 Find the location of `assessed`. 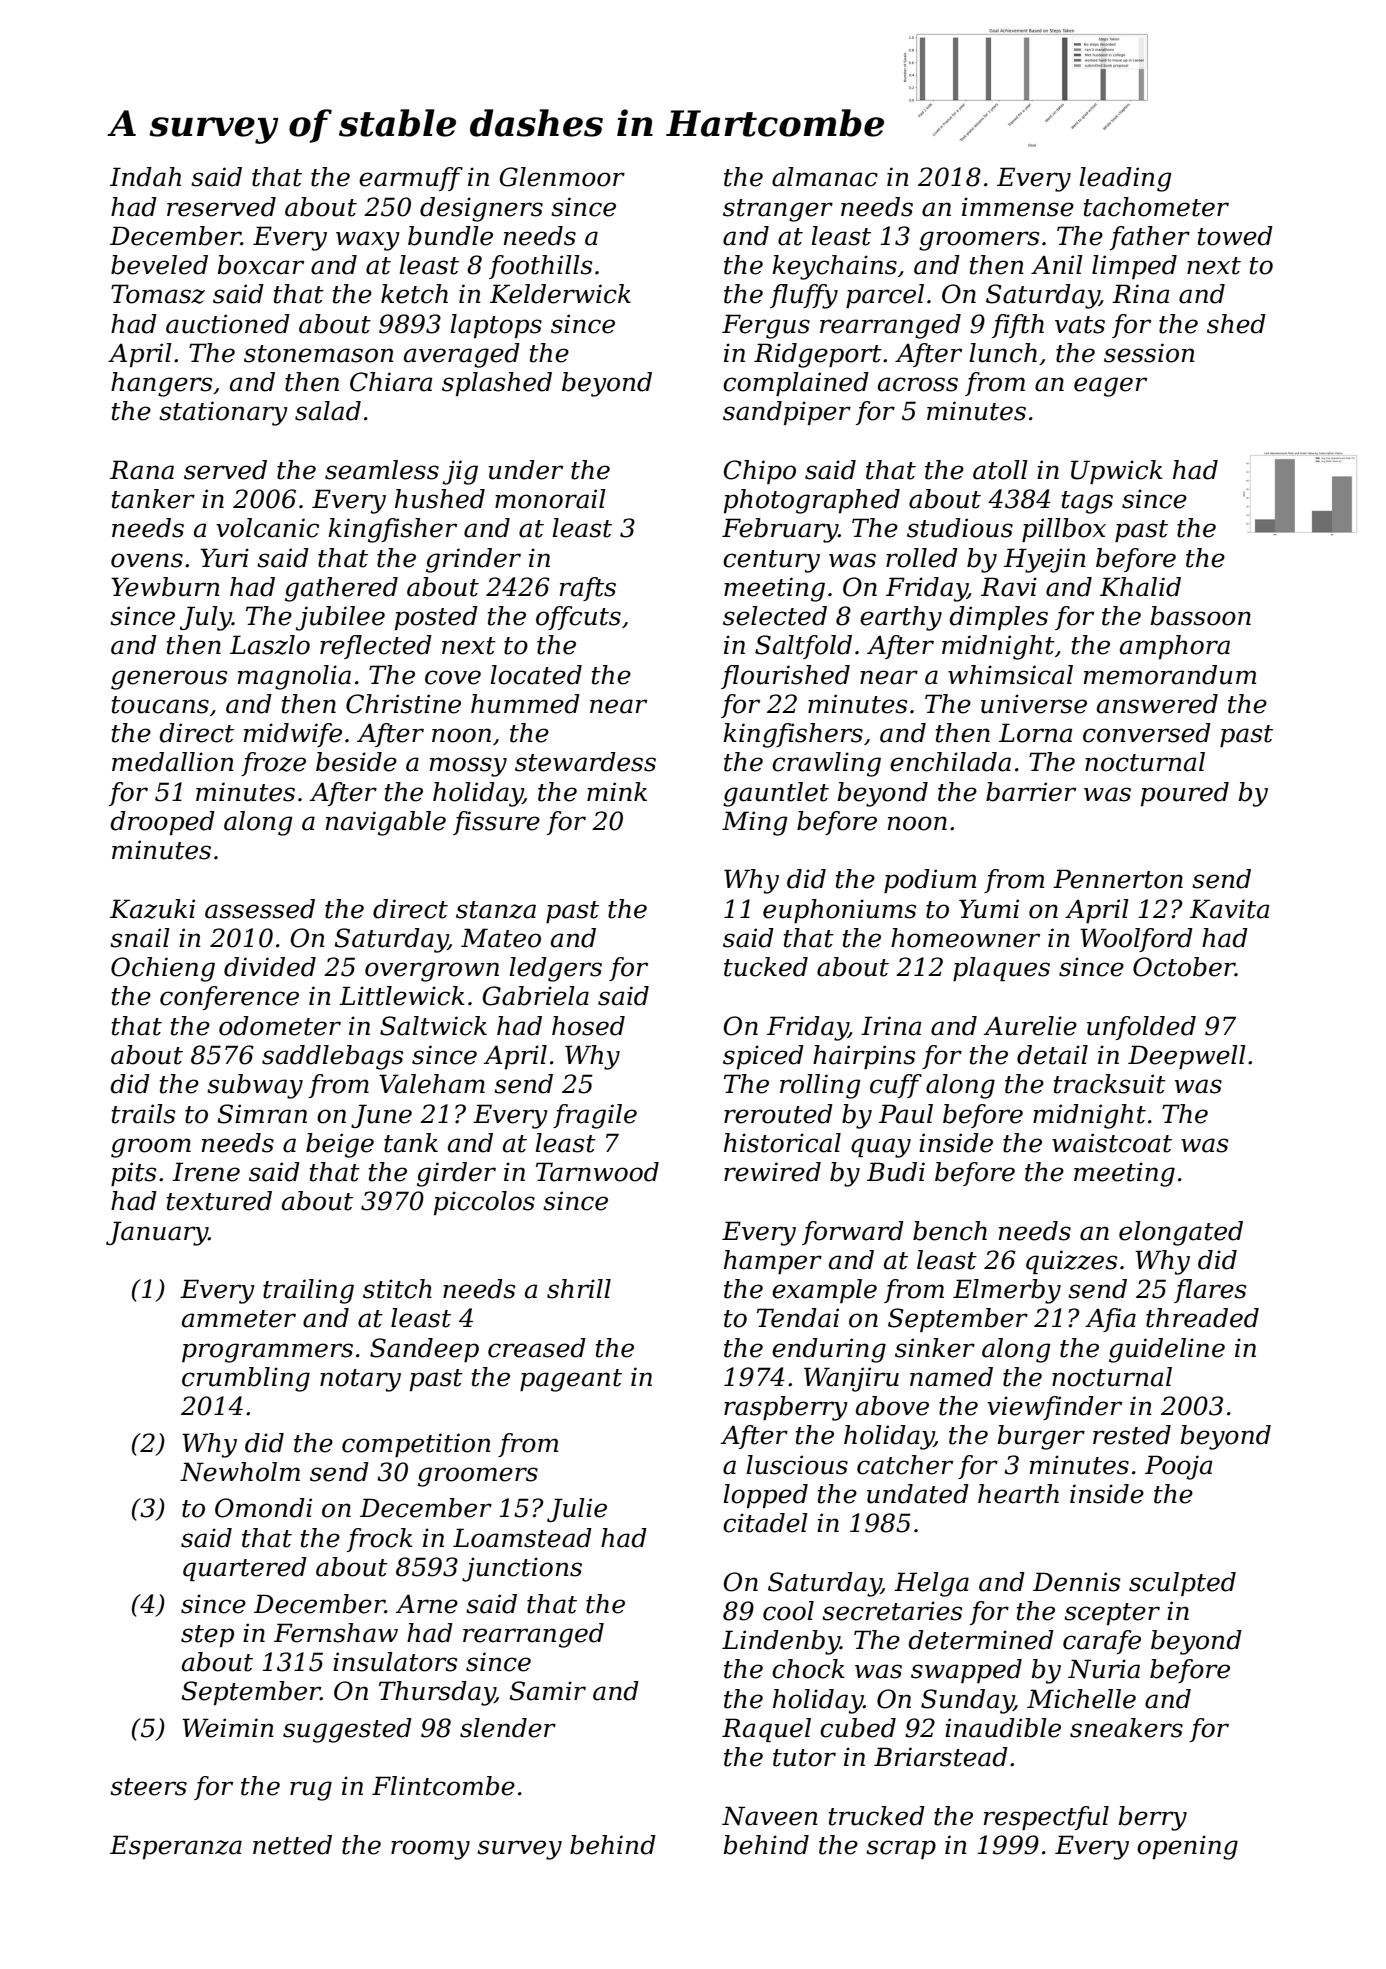

assessed is located at coordinates (260, 909).
